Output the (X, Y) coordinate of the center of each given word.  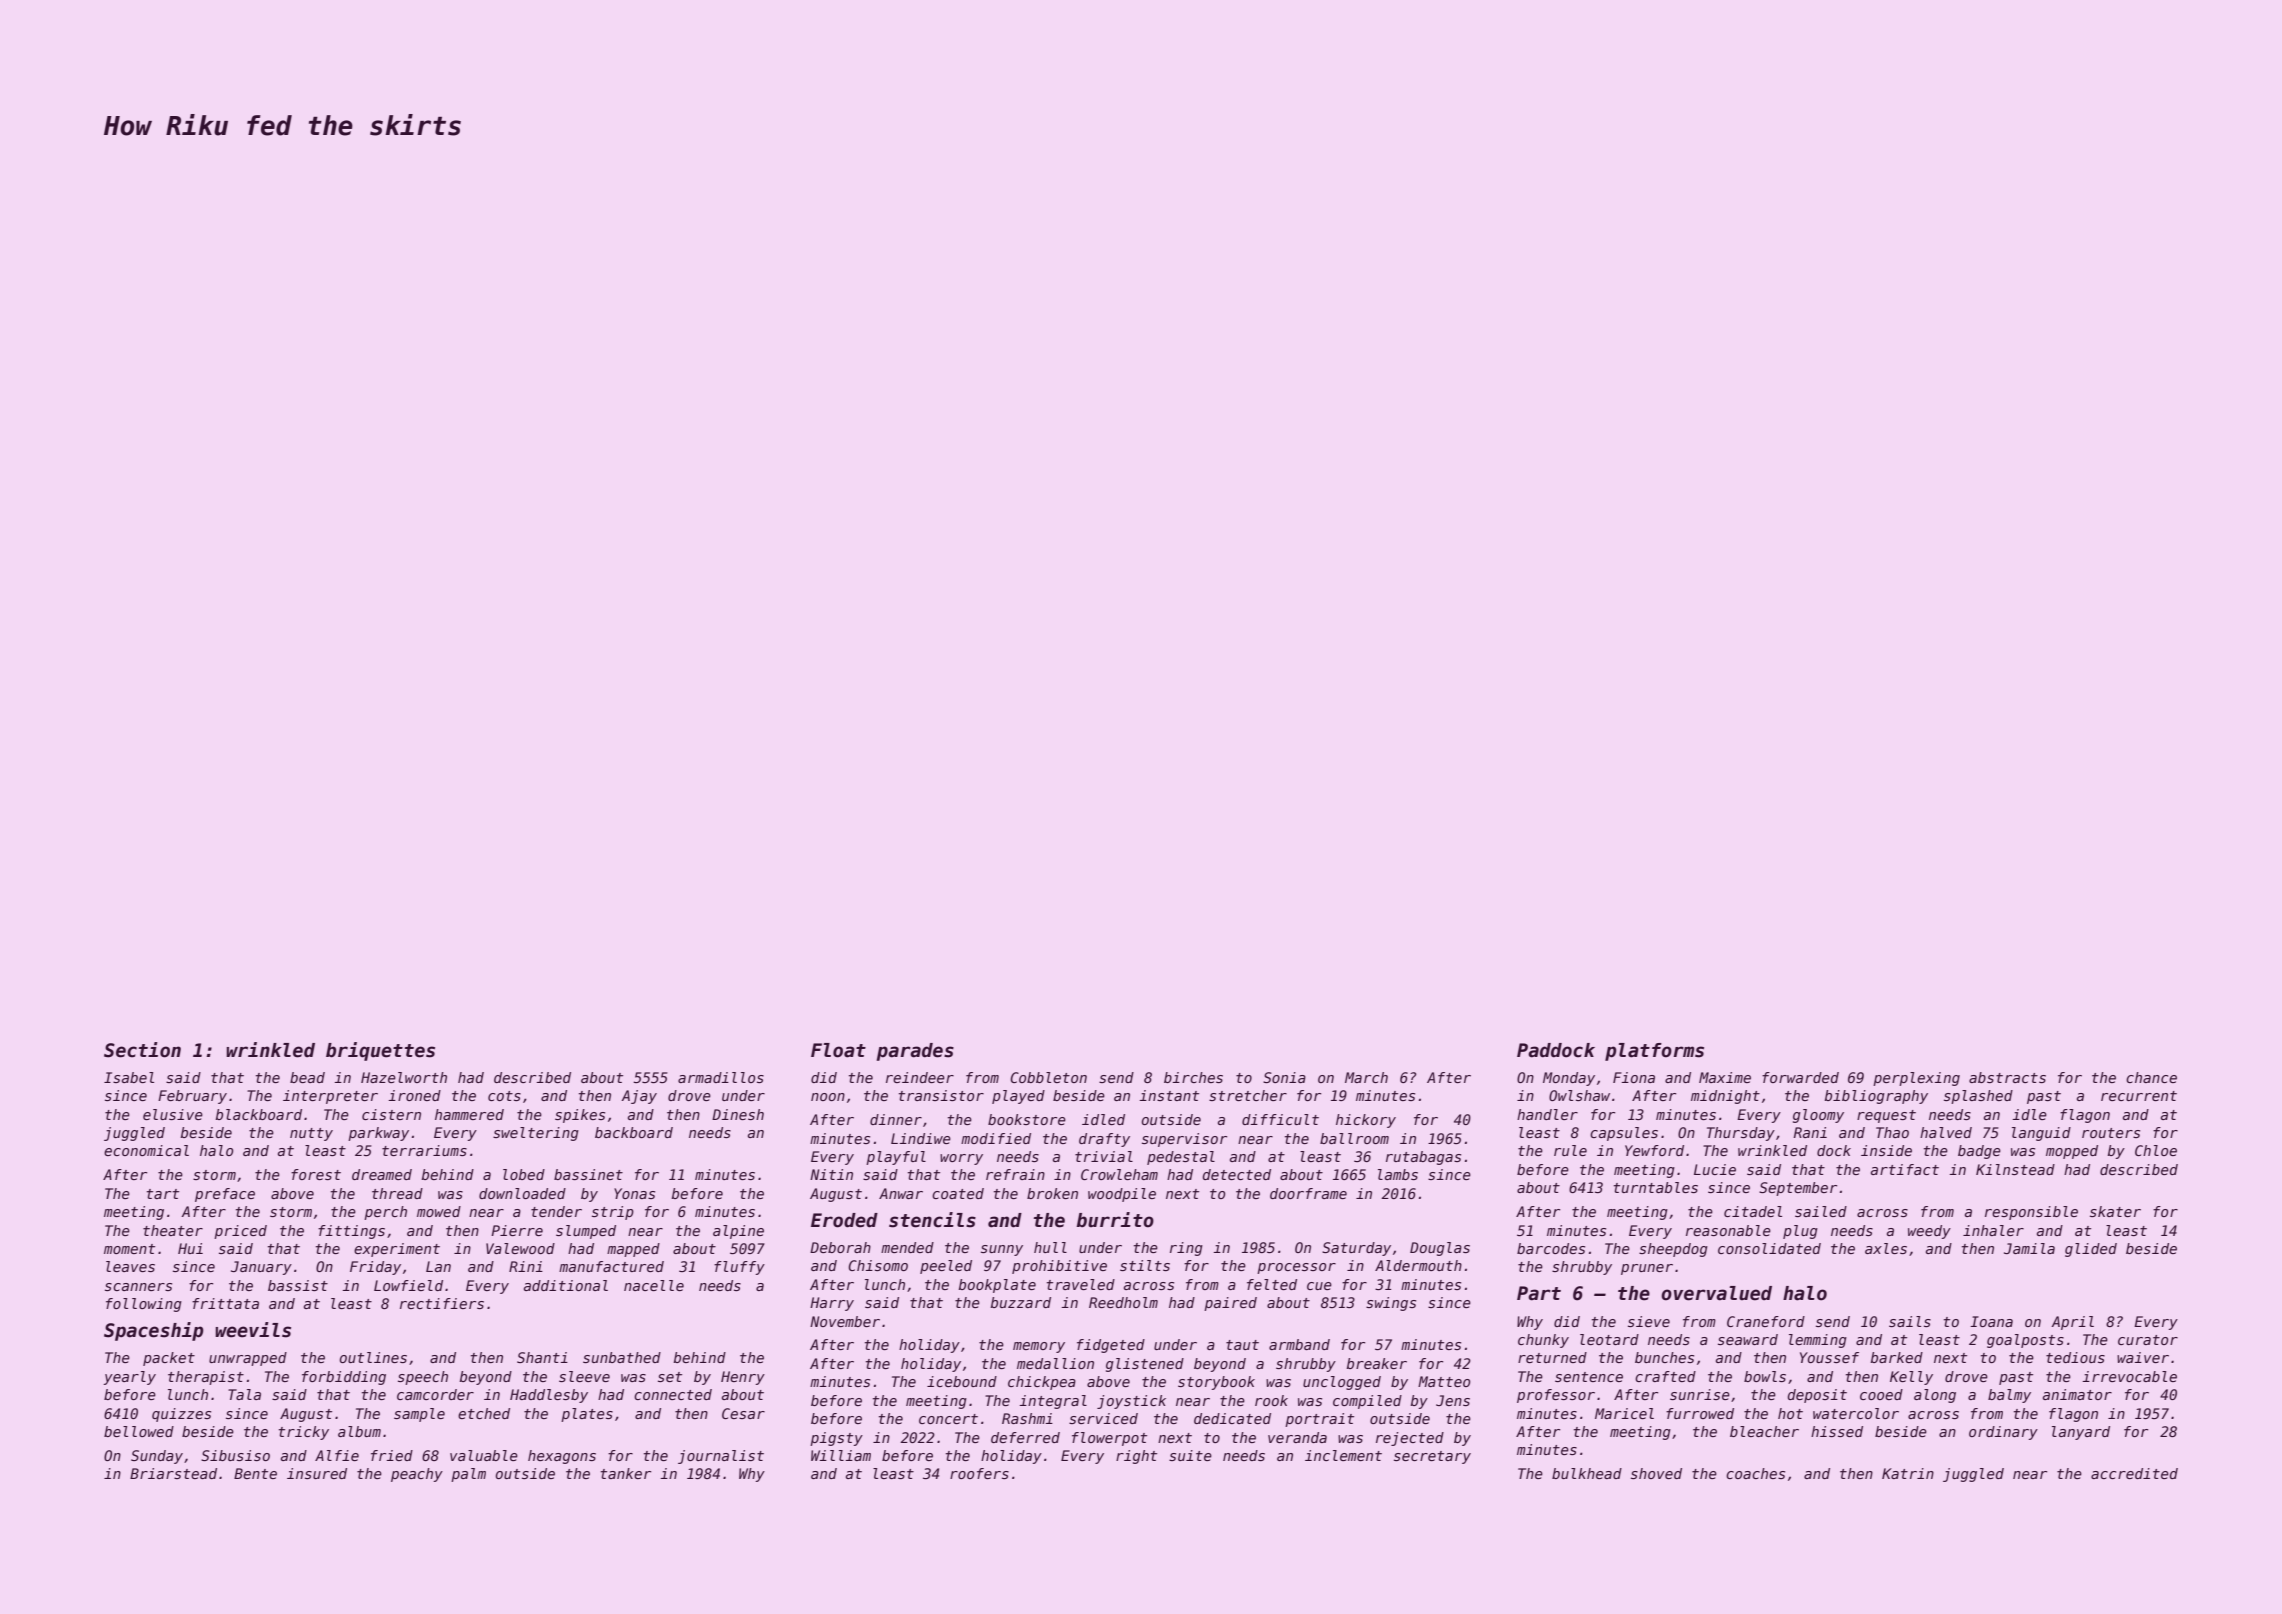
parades (915, 1052)
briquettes (380, 1051)
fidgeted (1111, 1346)
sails (1910, 1321)
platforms (1654, 1052)
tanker (626, 1473)
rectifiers (442, 1303)
